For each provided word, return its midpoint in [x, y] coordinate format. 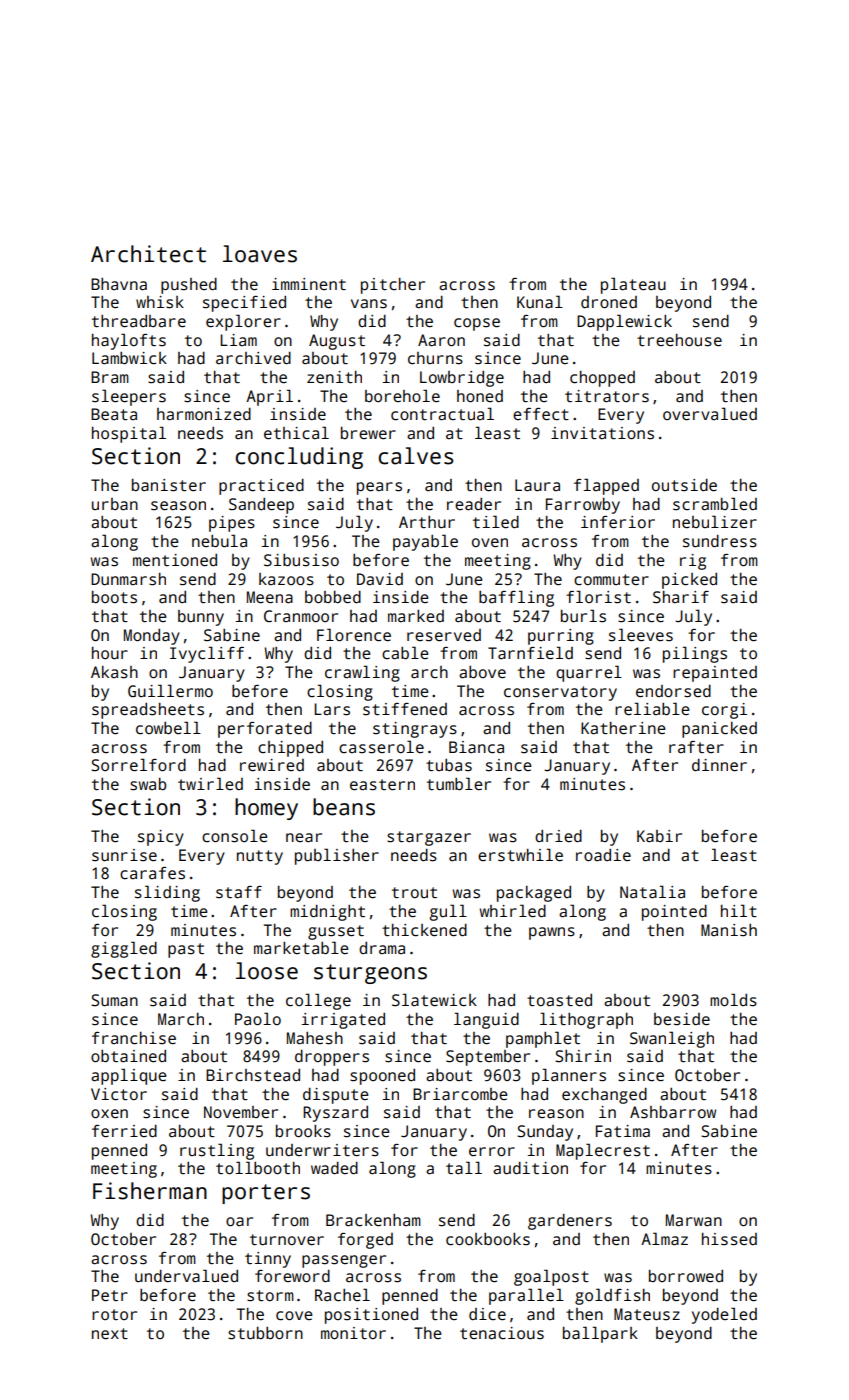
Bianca [476, 747]
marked [416, 616]
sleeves [641, 635]
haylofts [129, 341]
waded [334, 1168]
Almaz [664, 1238]
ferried [124, 1131]
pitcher [393, 286]
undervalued [186, 1275]
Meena [270, 597]
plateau [633, 285]
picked [689, 581]
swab [148, 784]
